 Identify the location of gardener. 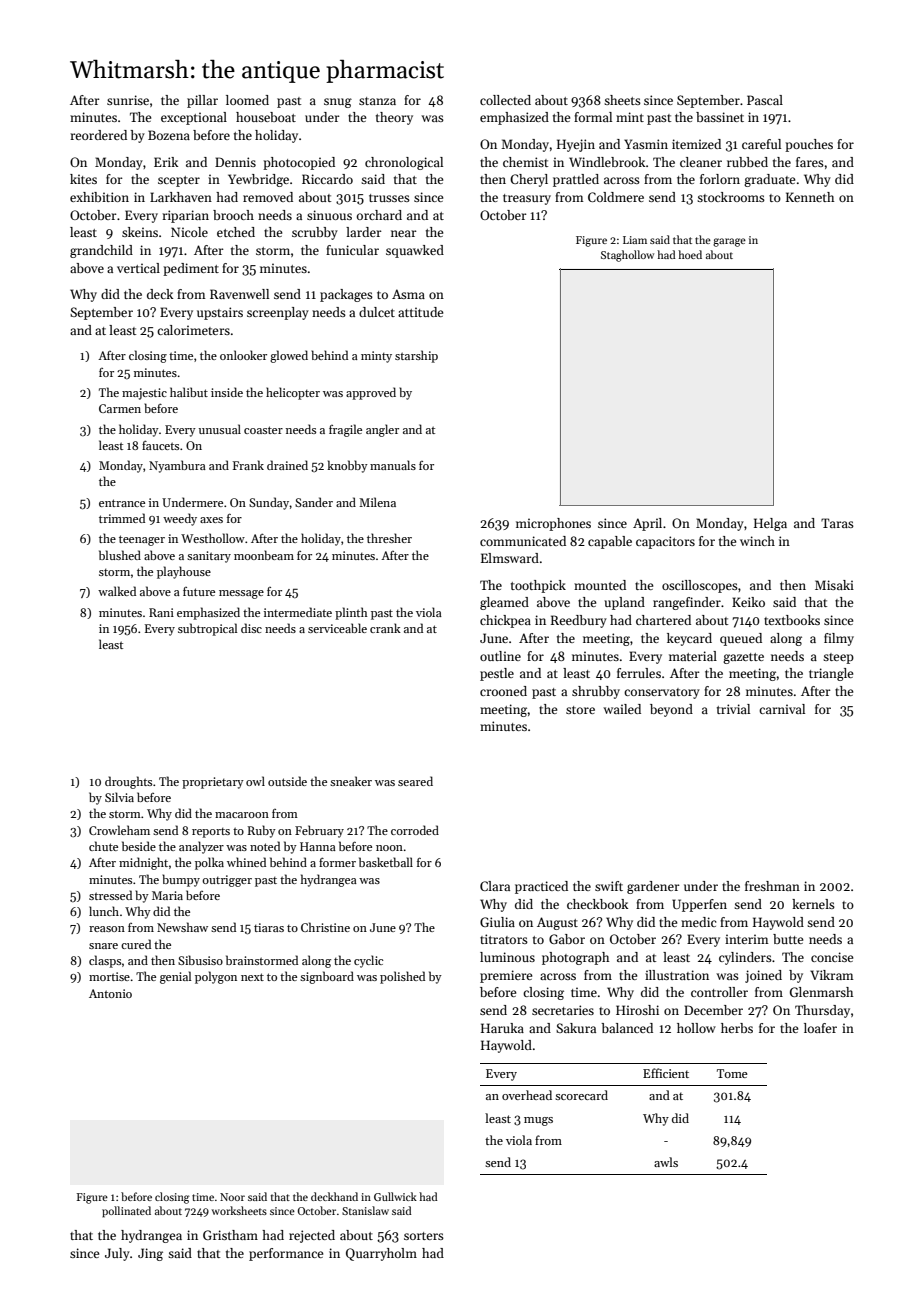
(653, 887).
